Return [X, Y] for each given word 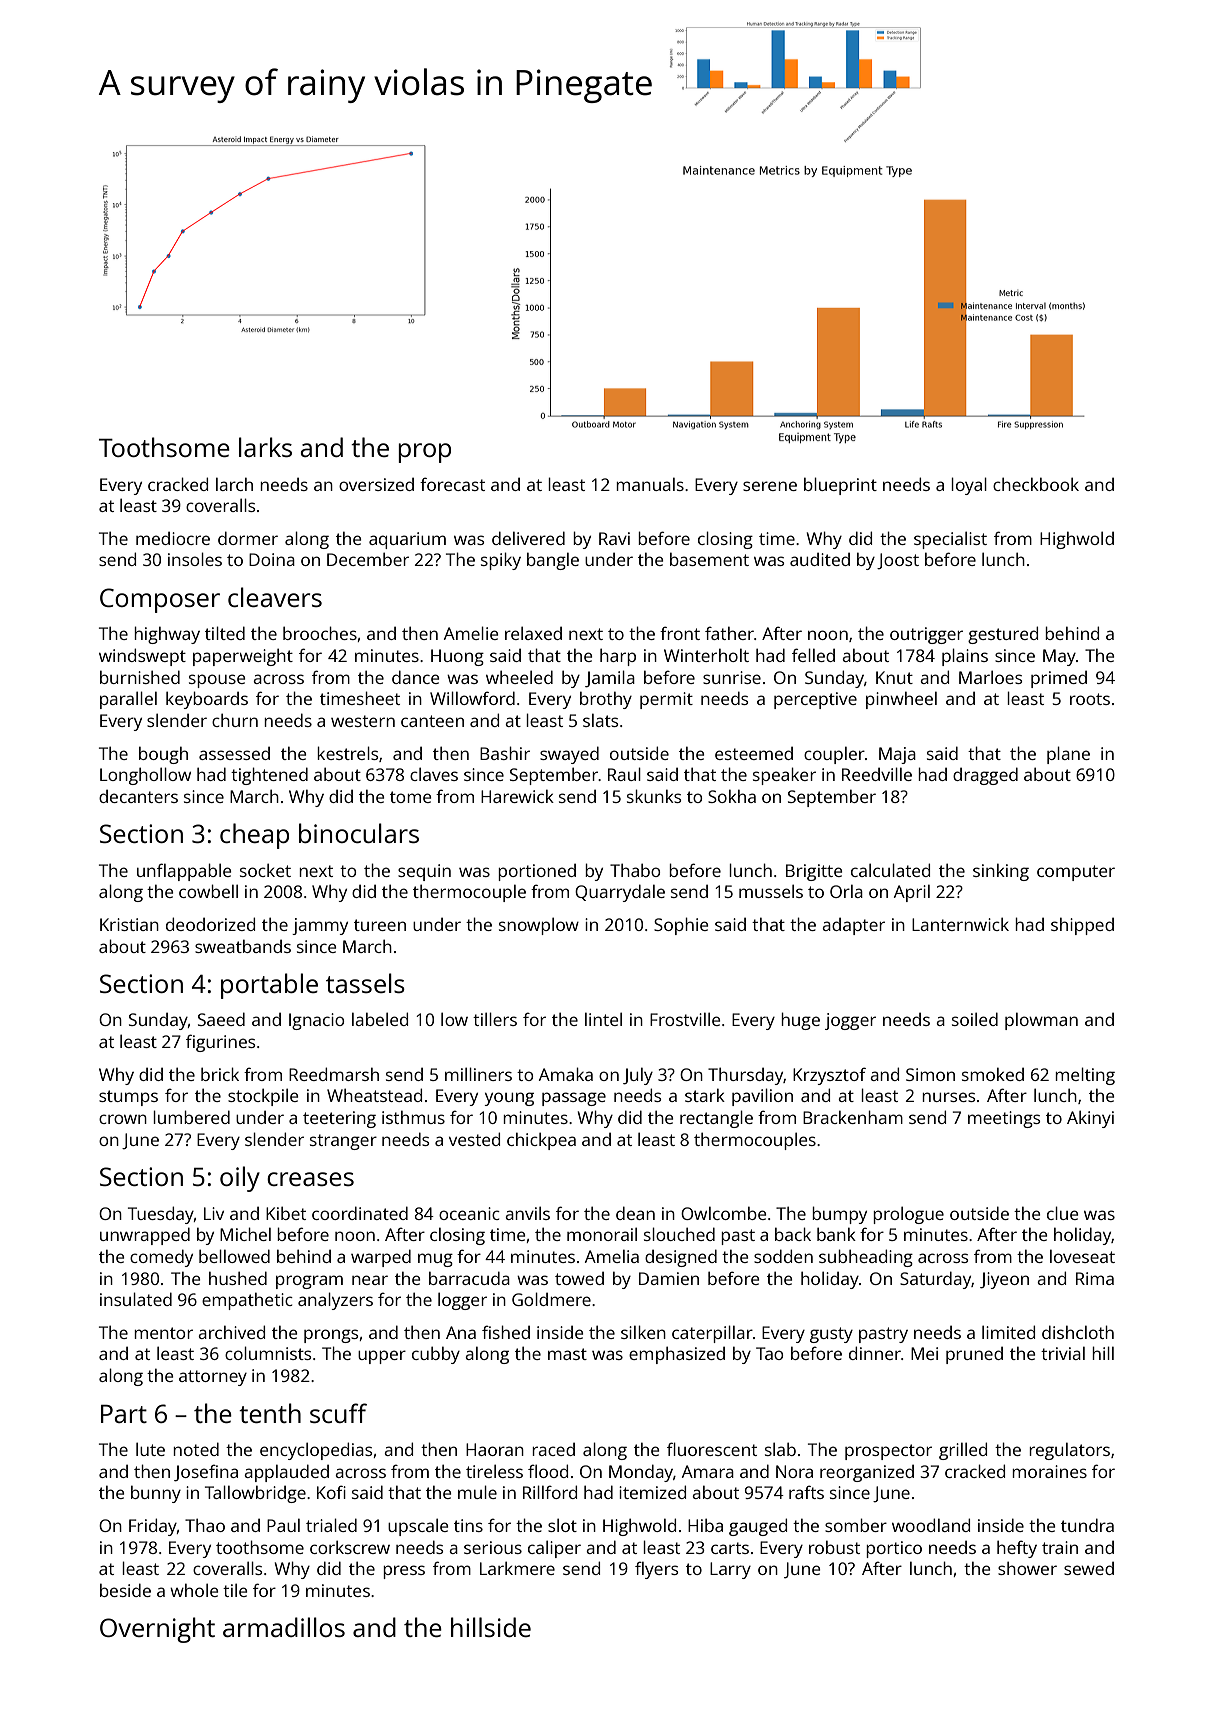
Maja [897, 755]
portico [894, 1549]
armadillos [284, 1627]
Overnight [157, 1630]
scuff [338, 1413]
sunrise [732, 677]
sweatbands [243, 946]
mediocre [173, 538]
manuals [650, 484]
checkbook [1036, 484]
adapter [853, 926]
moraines [1049, 1471]
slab [780, 1449]
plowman [1041, 1021]
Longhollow [145, 776]
